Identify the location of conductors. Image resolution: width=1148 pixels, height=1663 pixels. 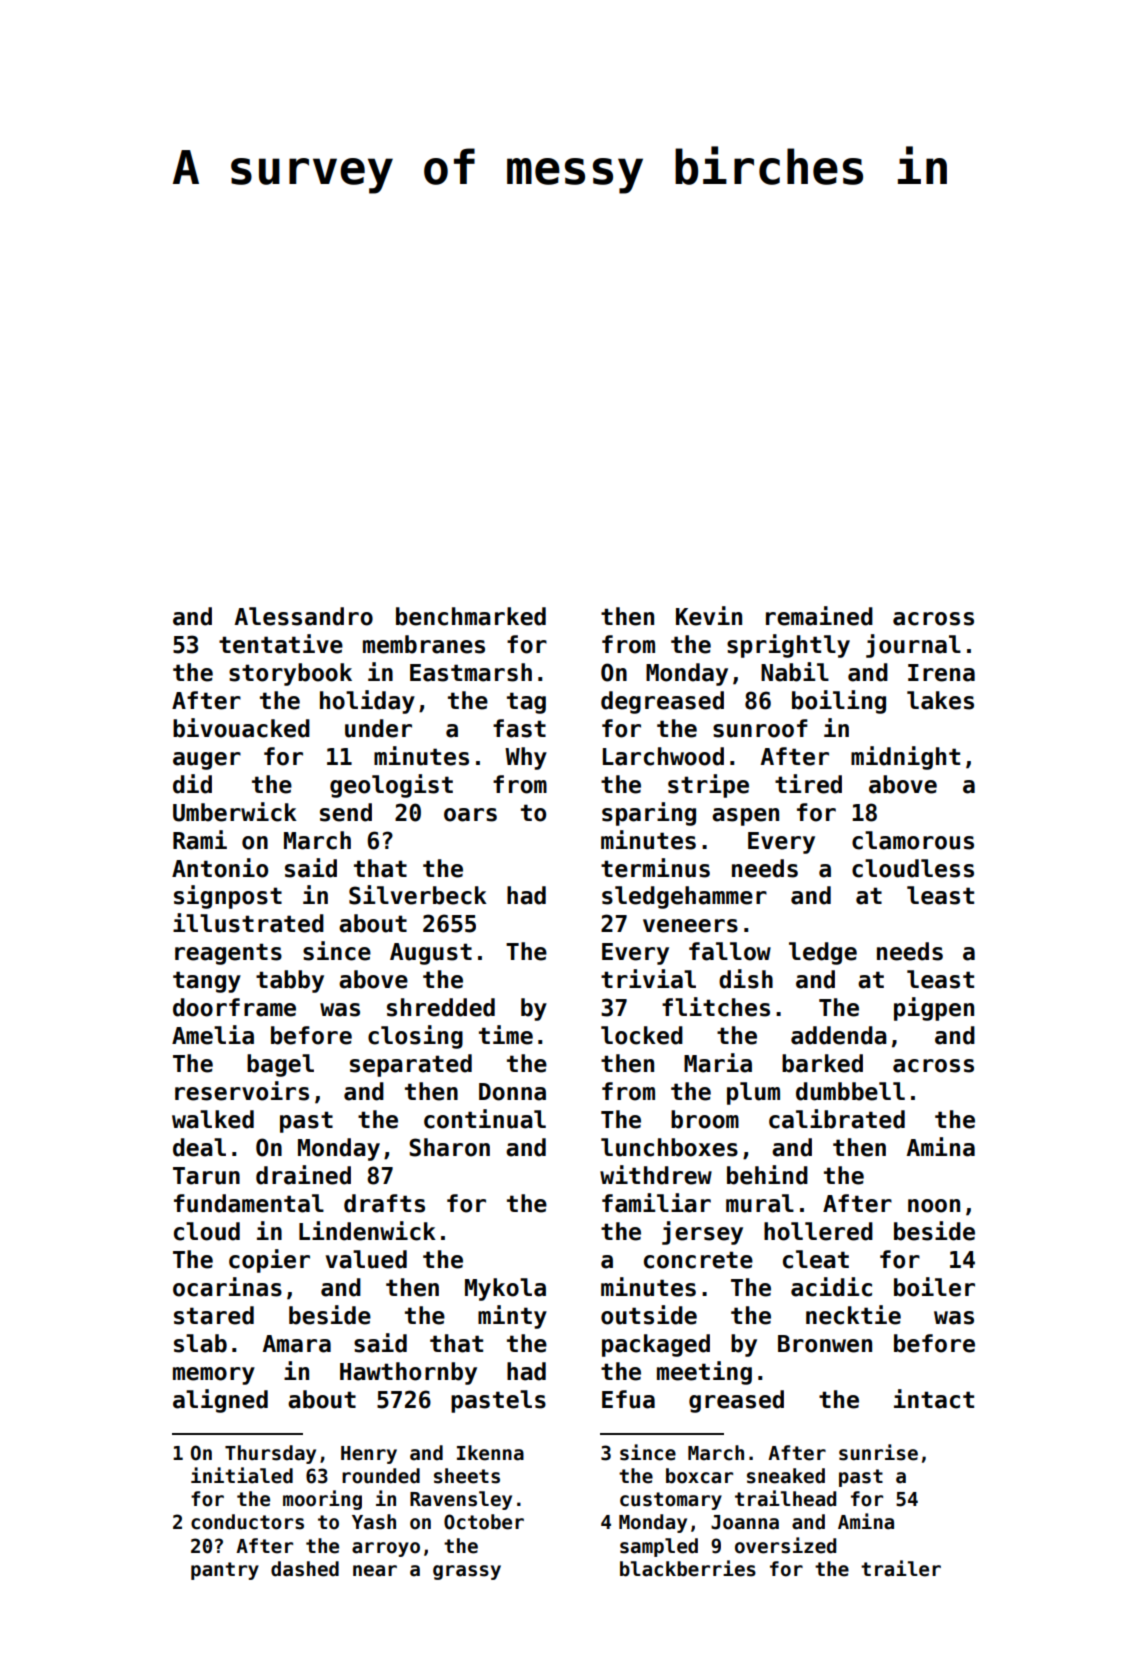
(247, 1522).
